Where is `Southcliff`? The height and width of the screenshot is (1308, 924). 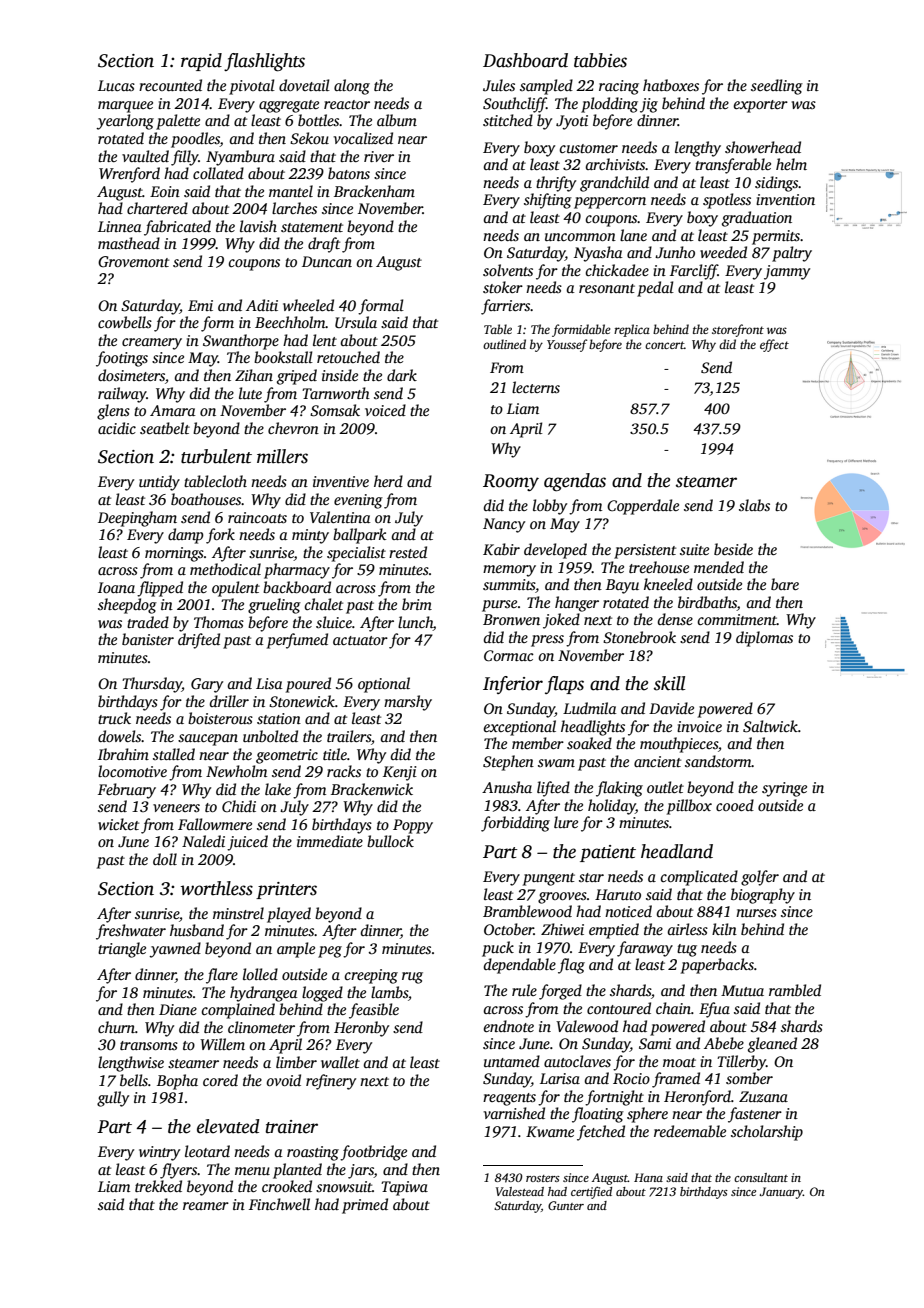
Southcliff is located at coordinates (514, 105).
